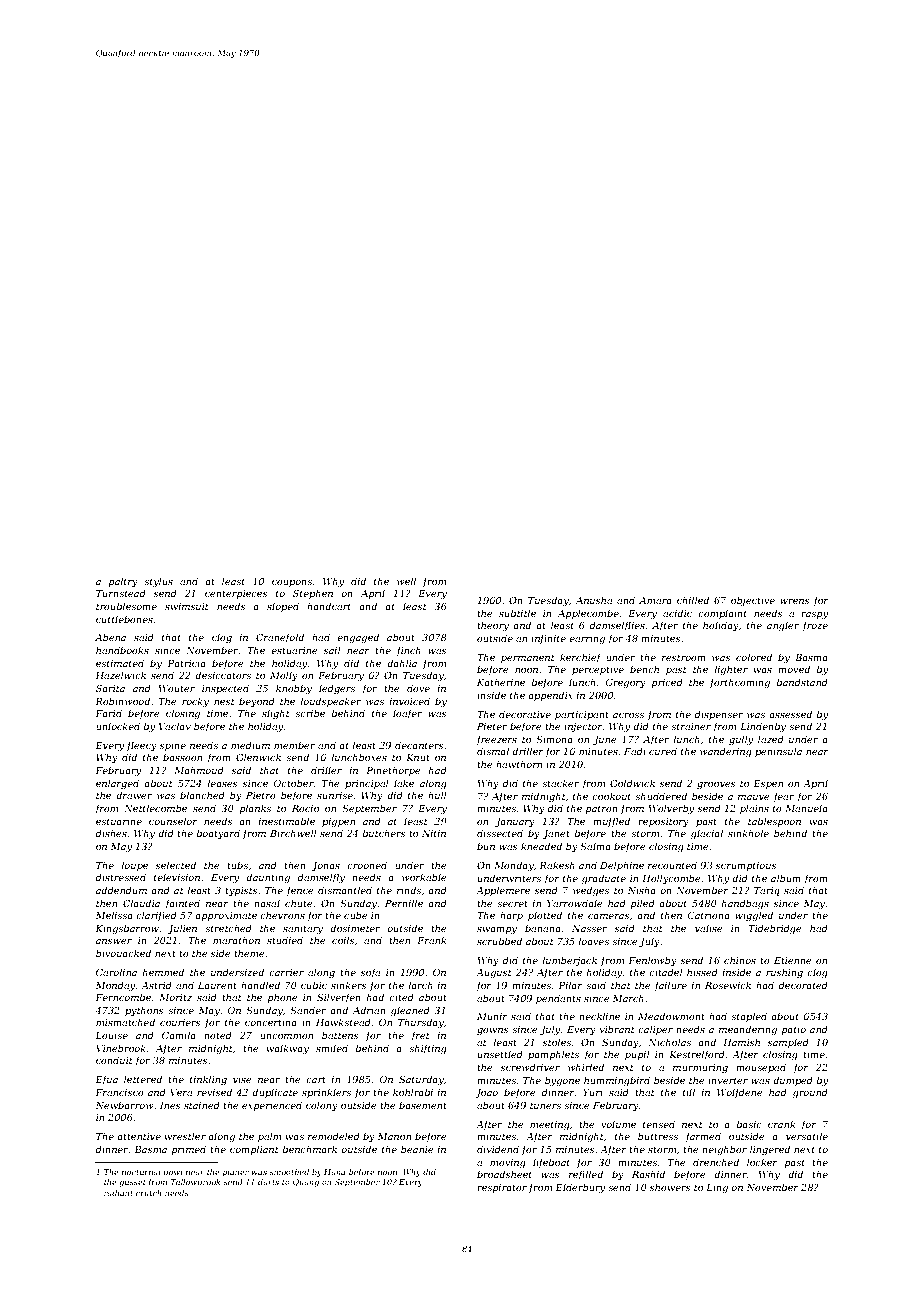 The image size is (924, 1308). I want to click on Pernille, so click(404, 903).
